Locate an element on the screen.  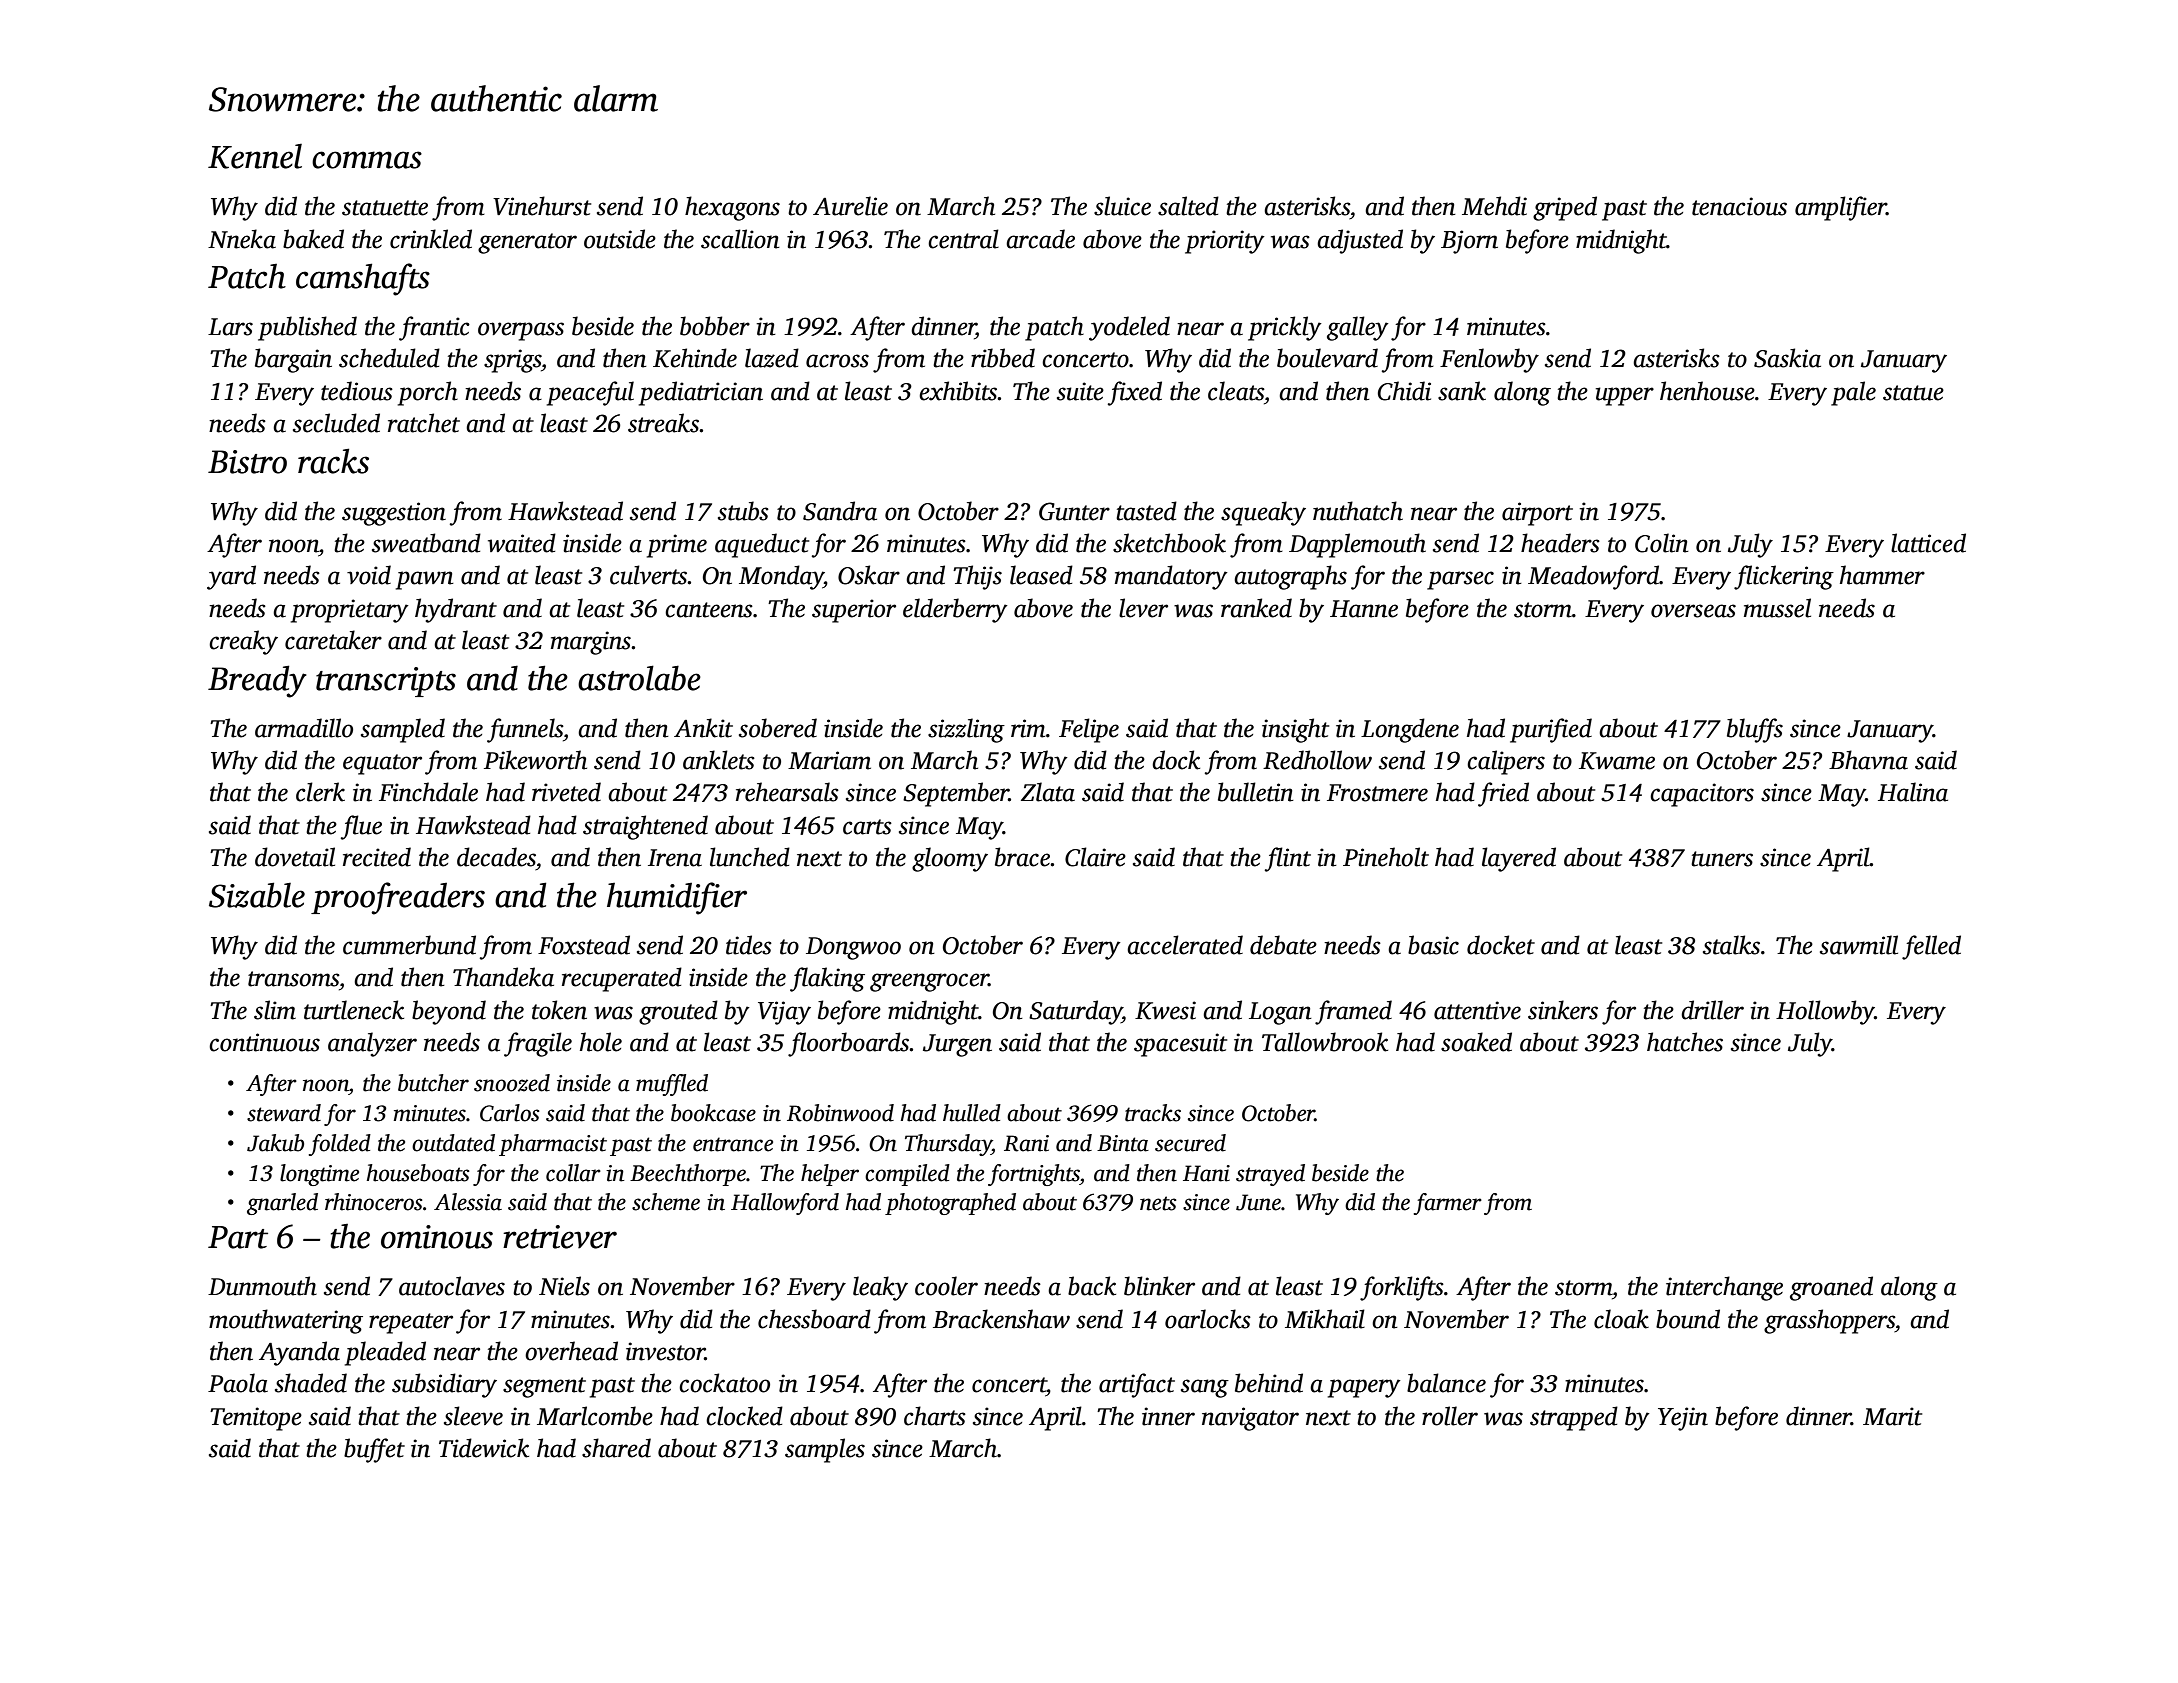
exhibits is located at coordinates (958, 391).
